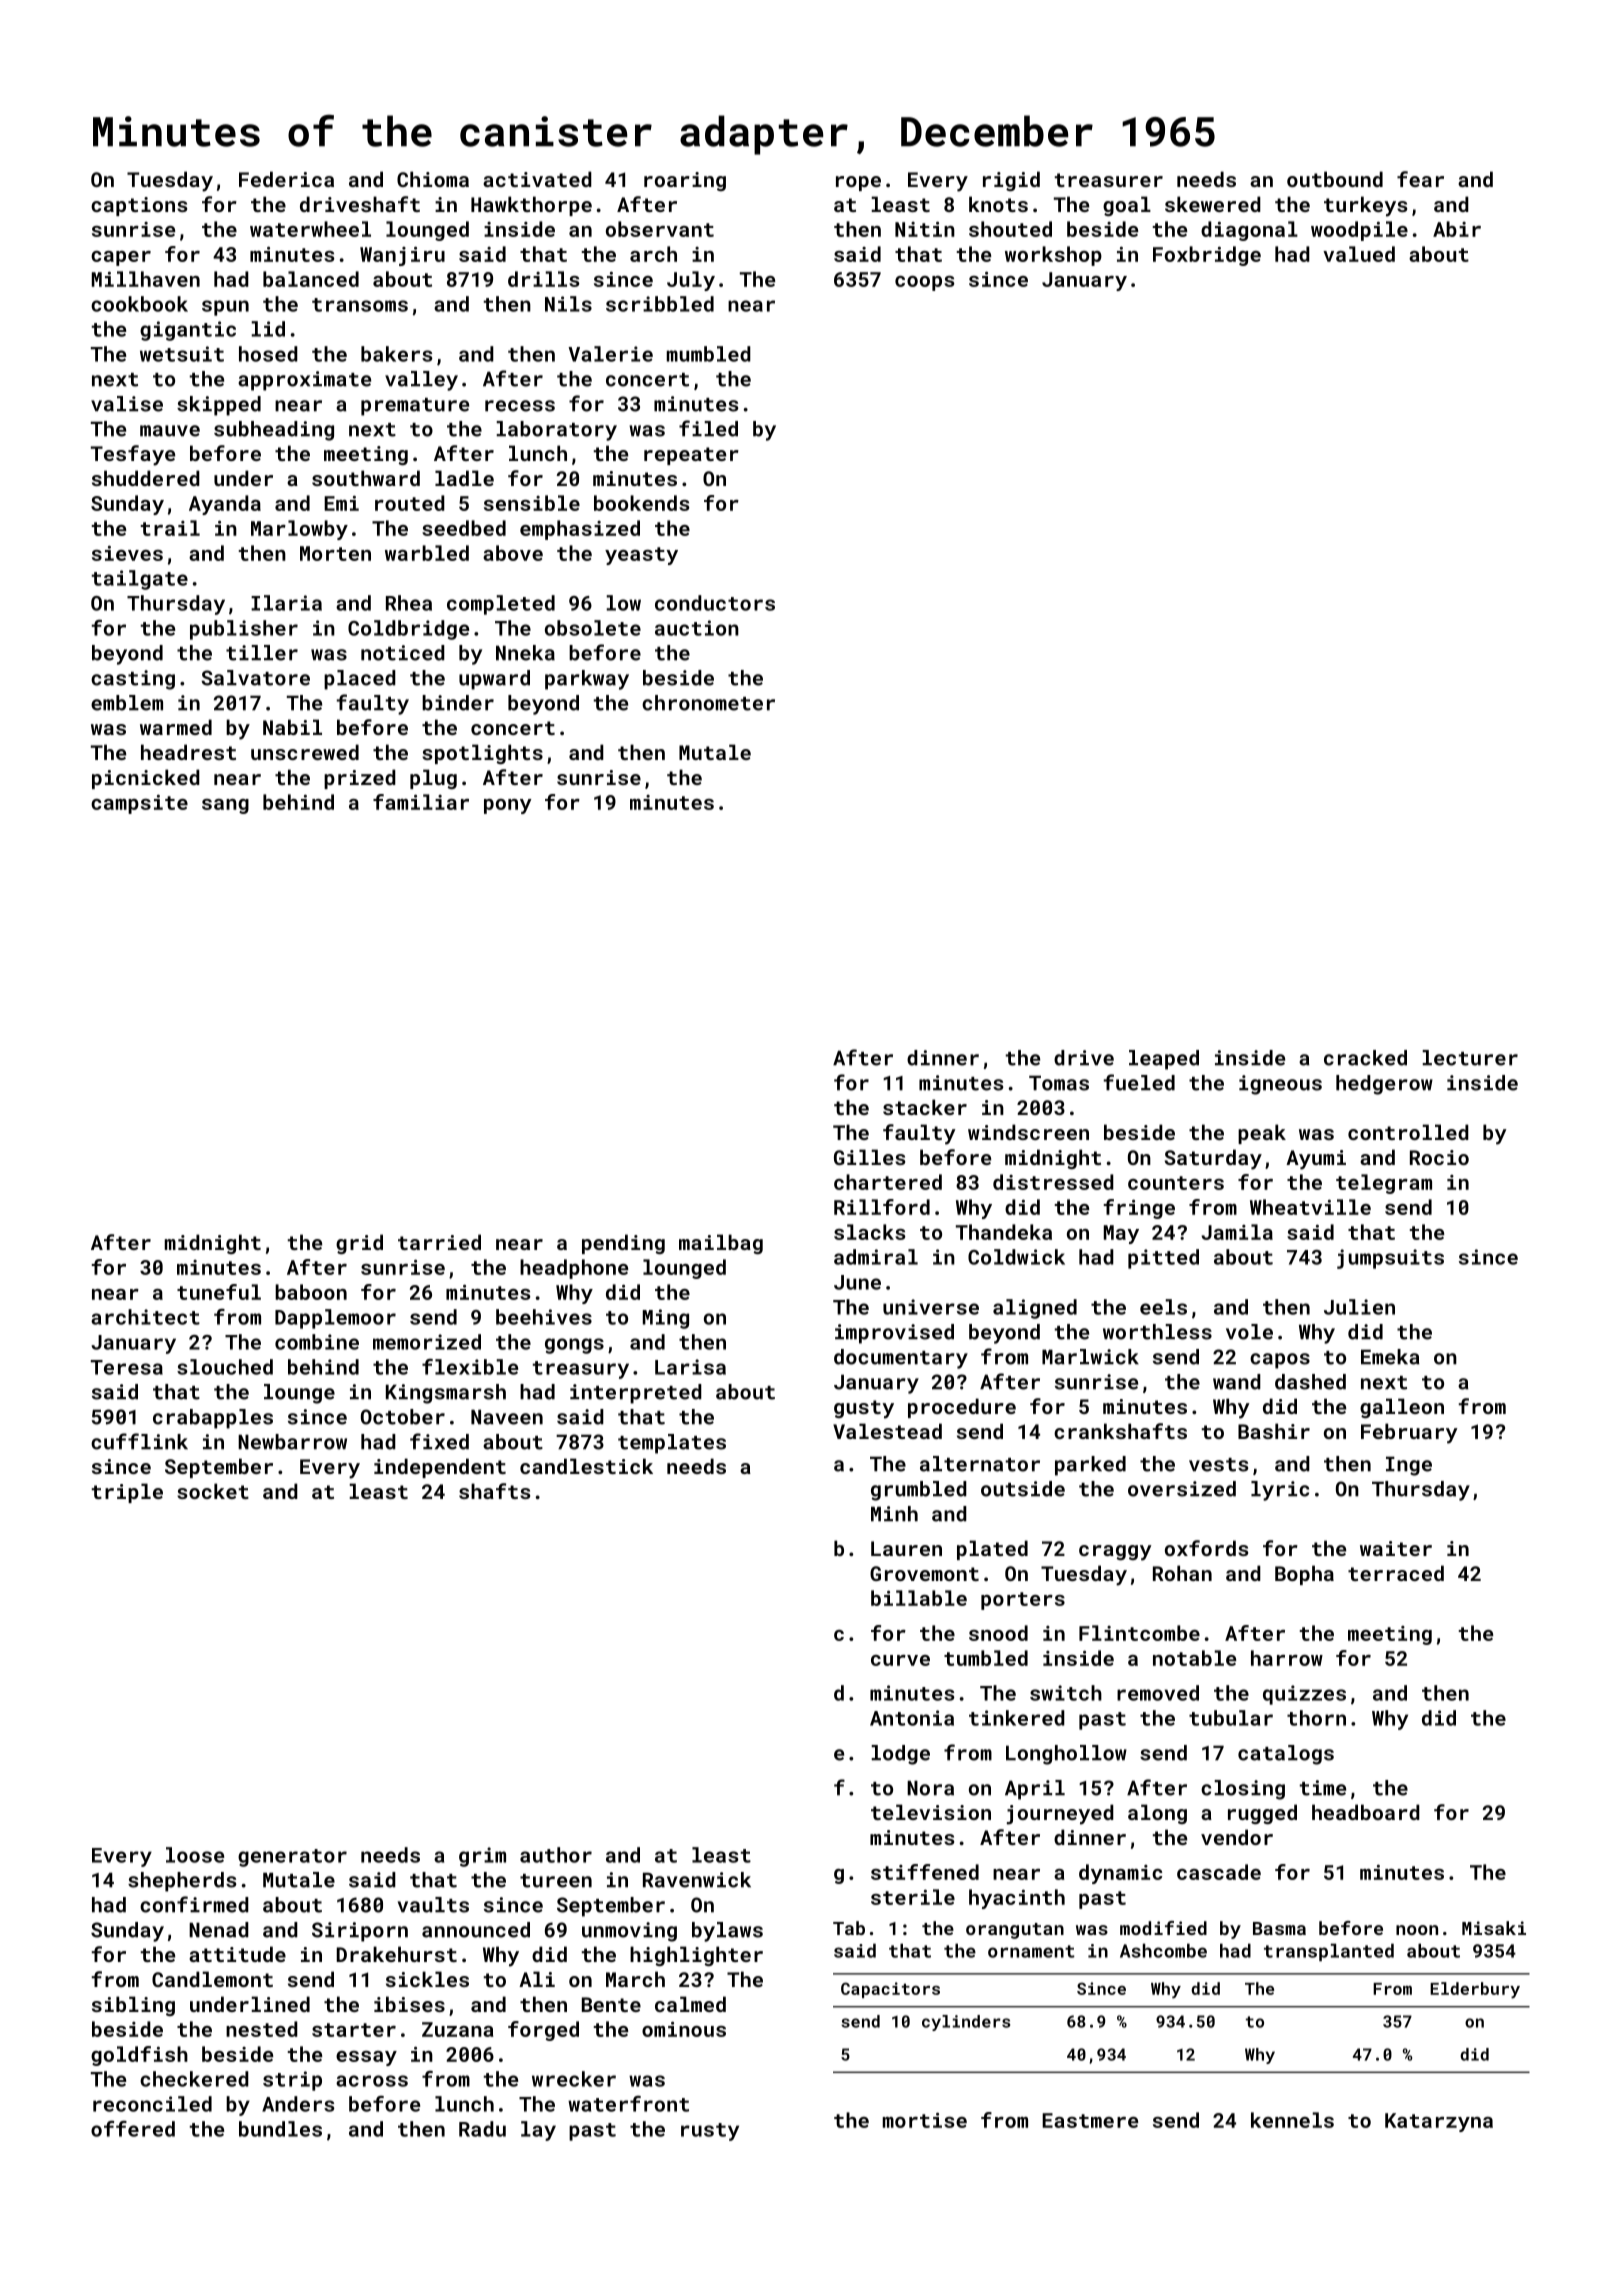 This screenshot has width=1620, height=2292. Describe the element at coordinates (133, 2006) in the screenshot. I see `sibling` at that location.
